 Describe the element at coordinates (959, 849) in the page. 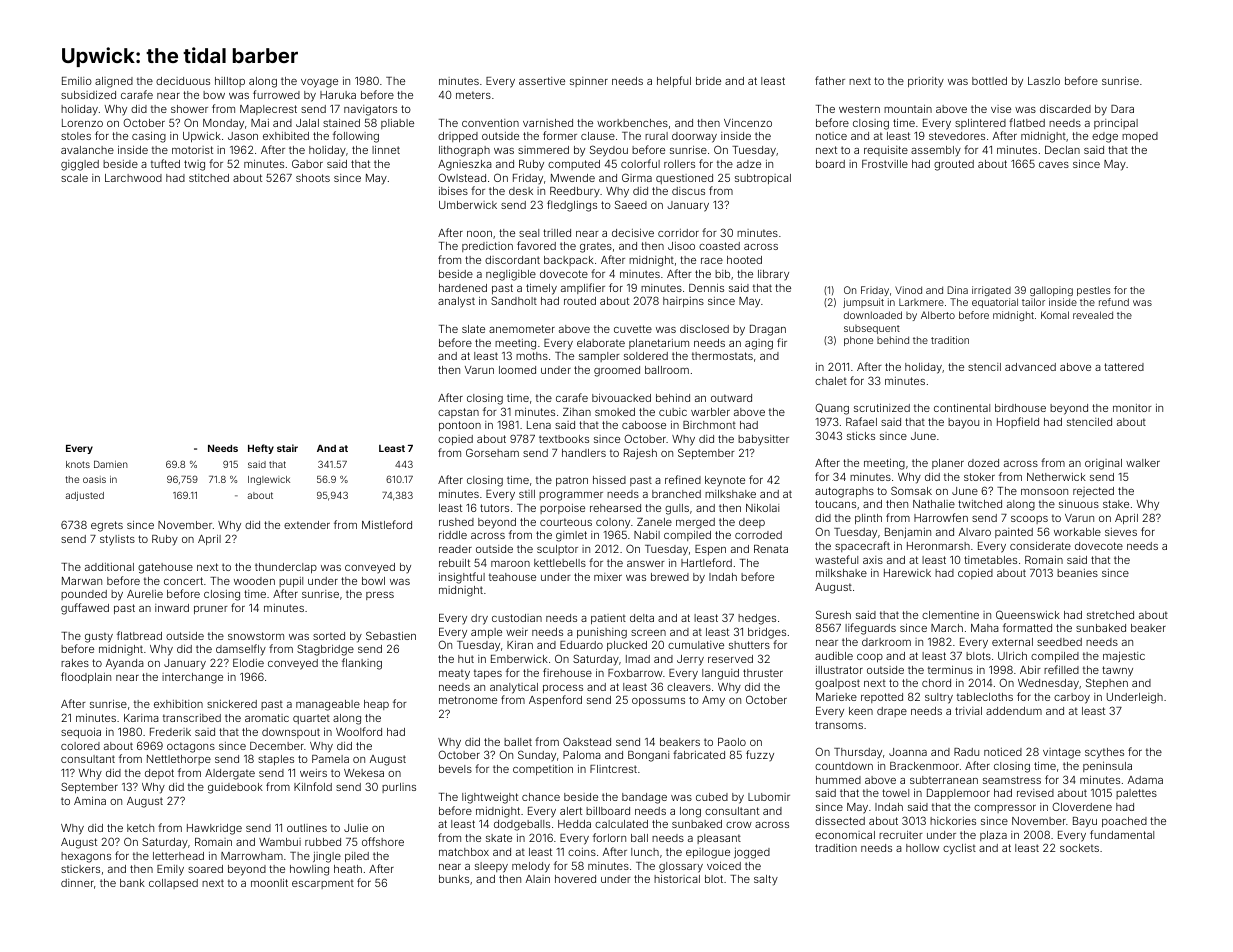

I see `cyclist` at that location.
